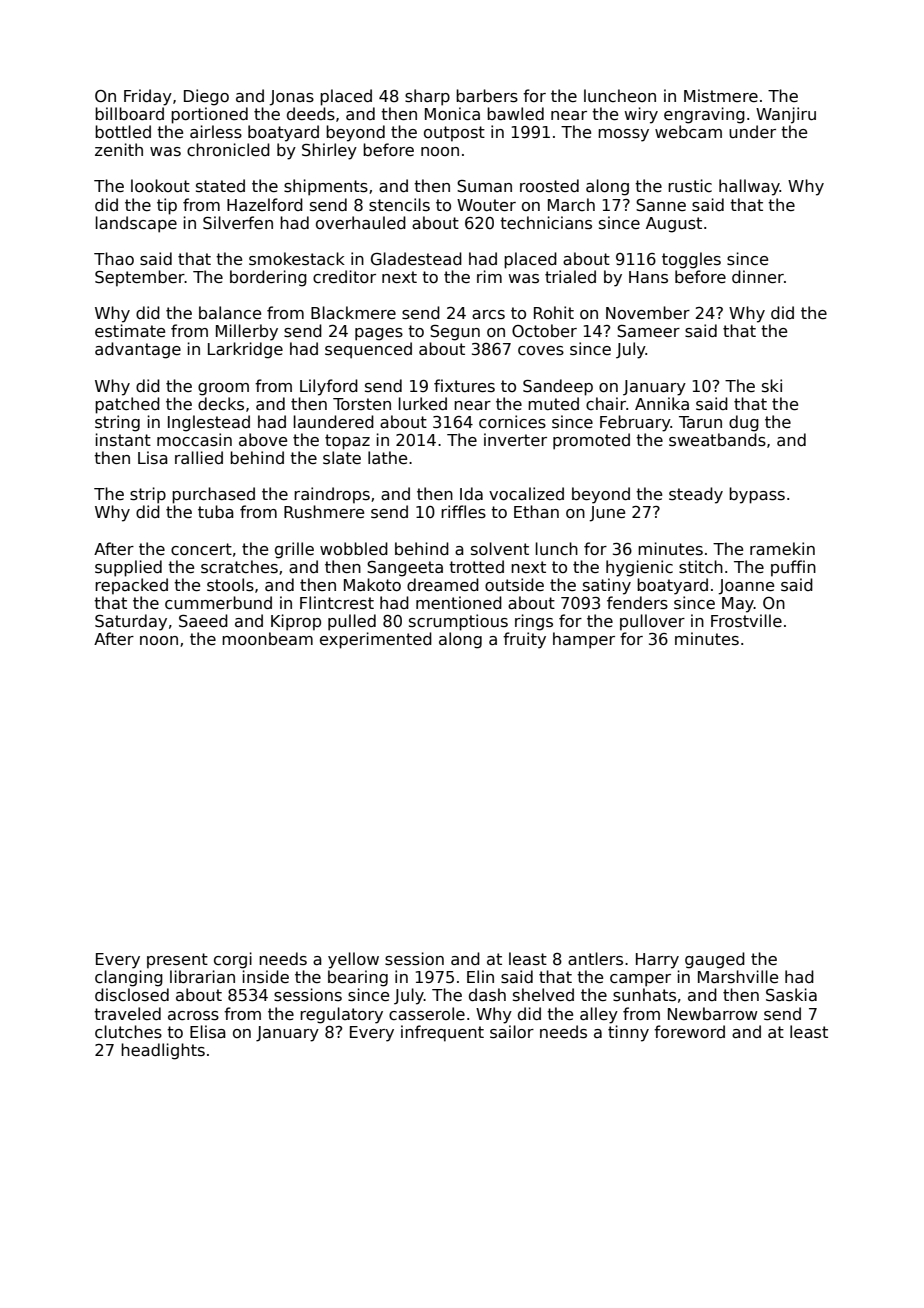  I want to click on estimate, so click(130, 331).
